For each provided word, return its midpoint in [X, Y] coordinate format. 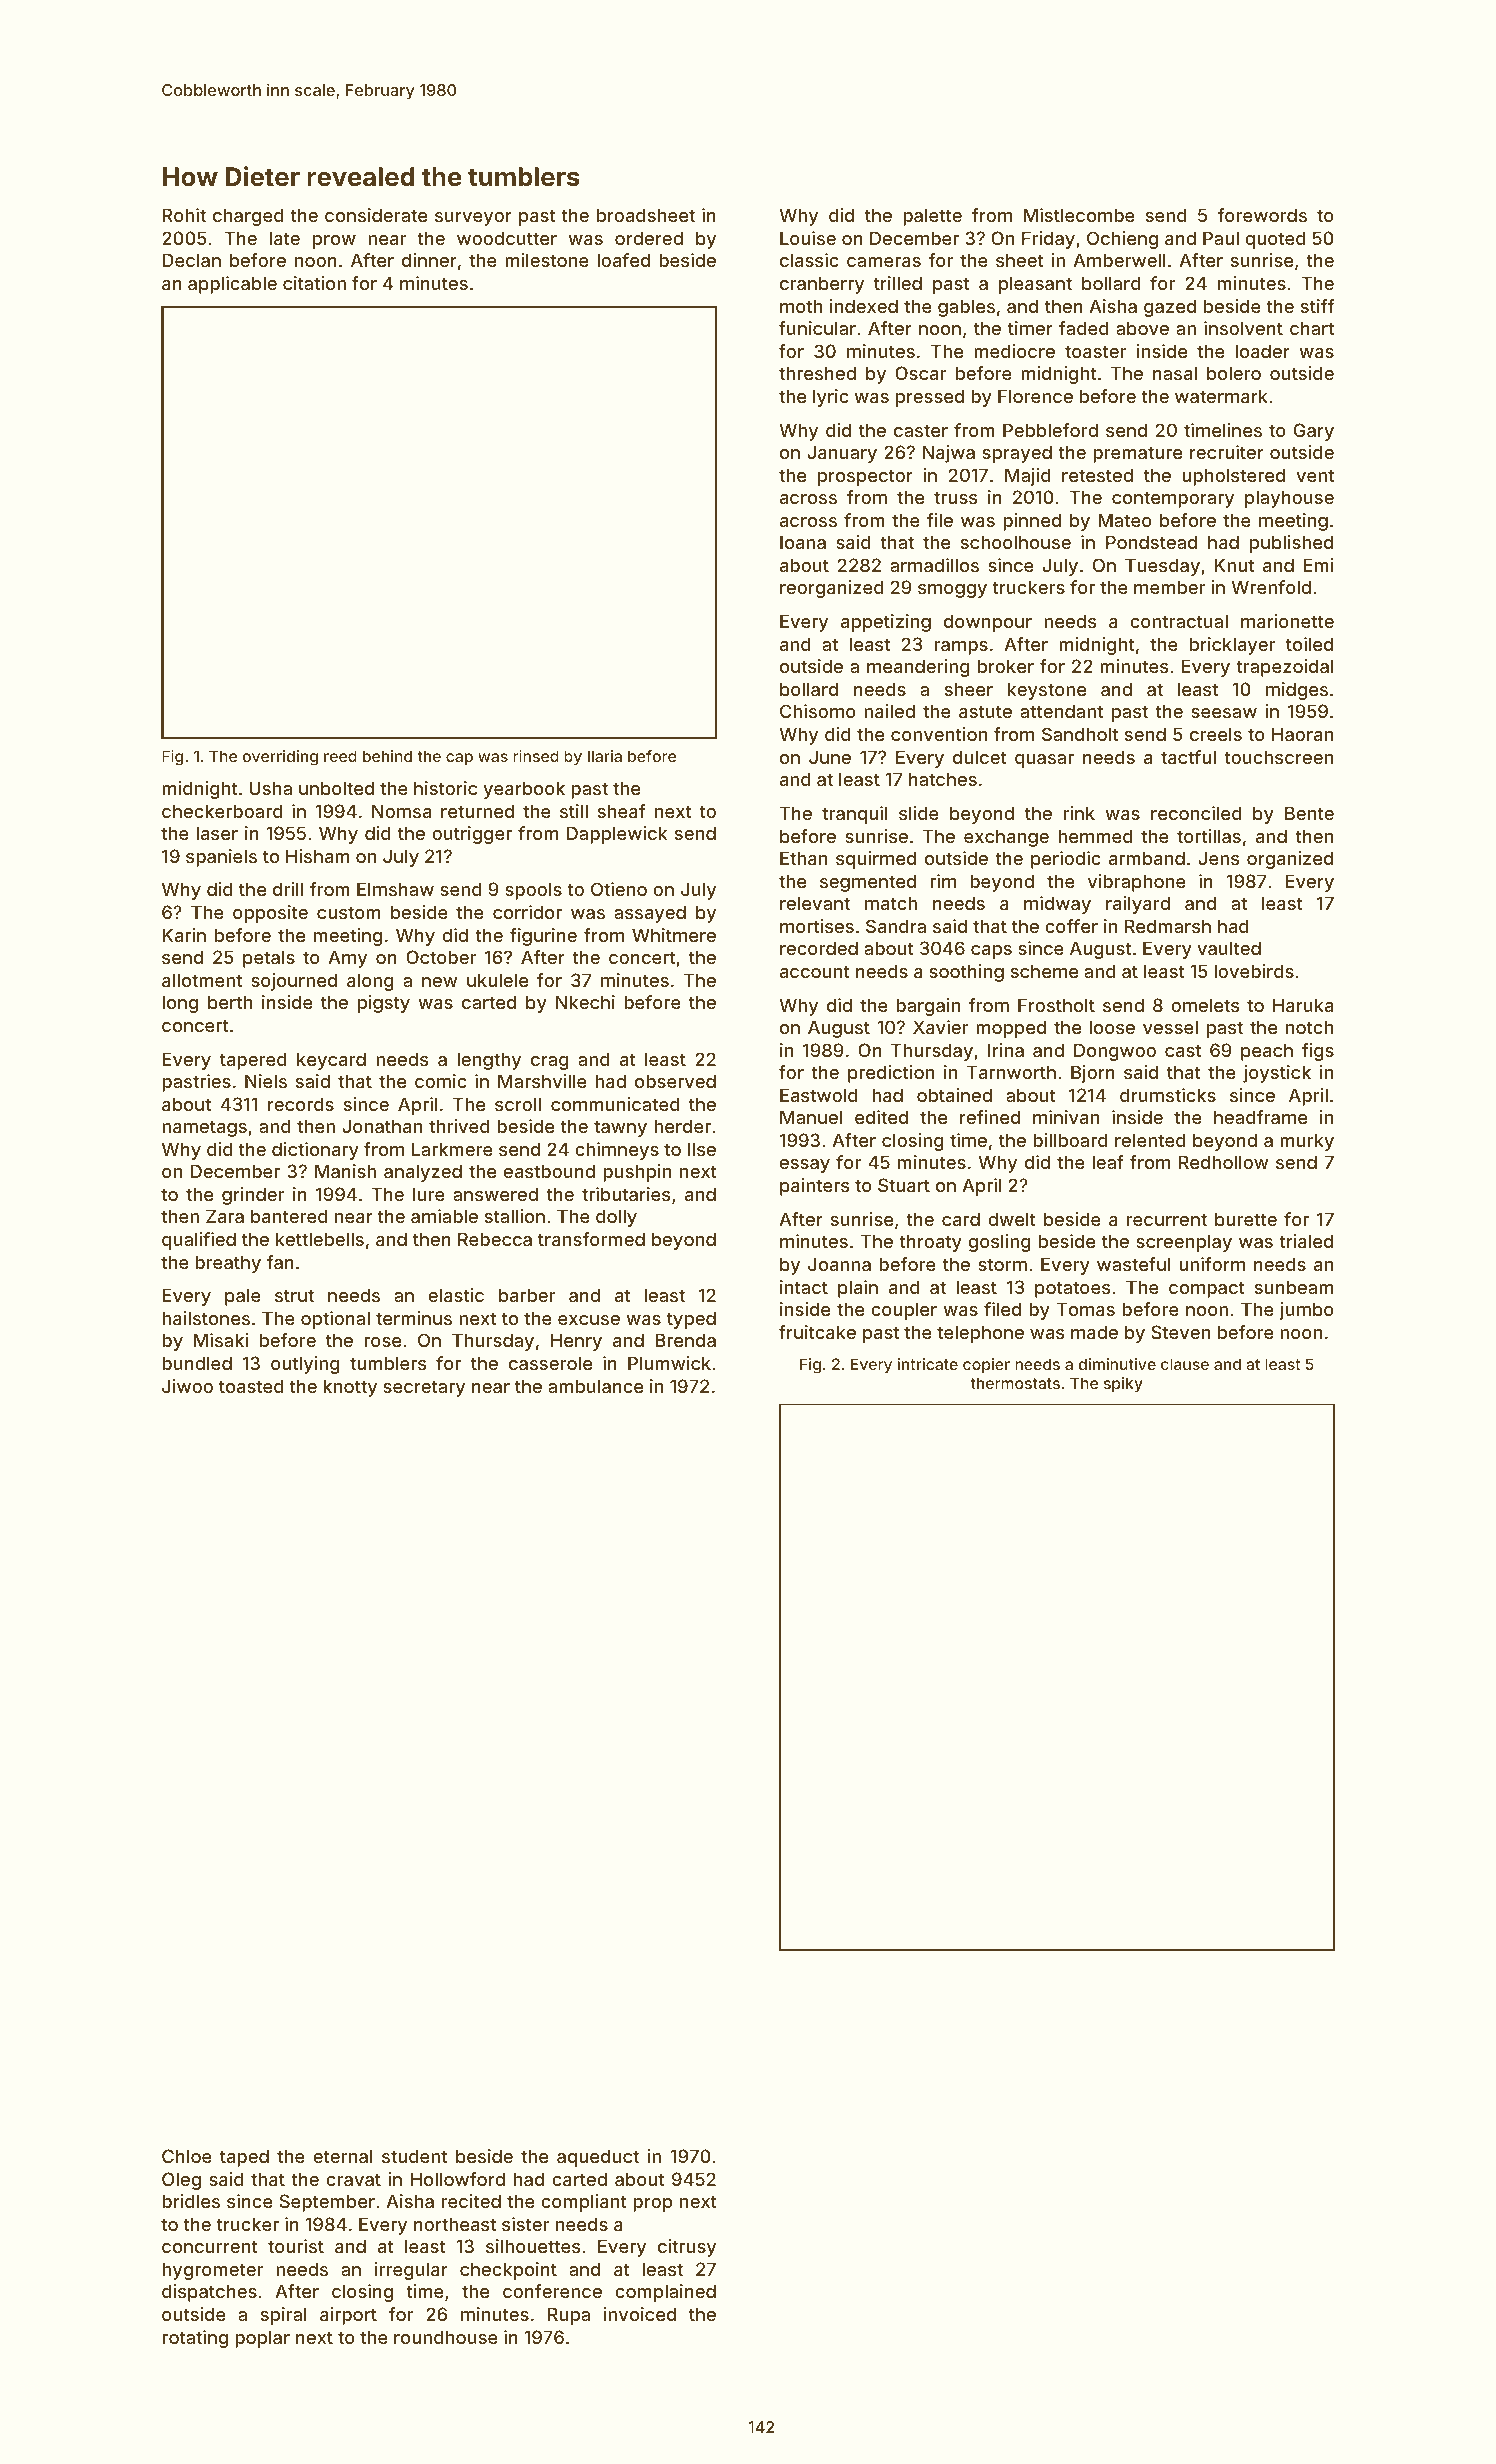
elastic [456, 1295]
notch [1309, 1027]
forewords [1262, 215]
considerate [376, 215]
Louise [808, 238]
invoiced [640, 2314]
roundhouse [446, 2337]
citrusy [687, 2248]
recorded [819, 948]
